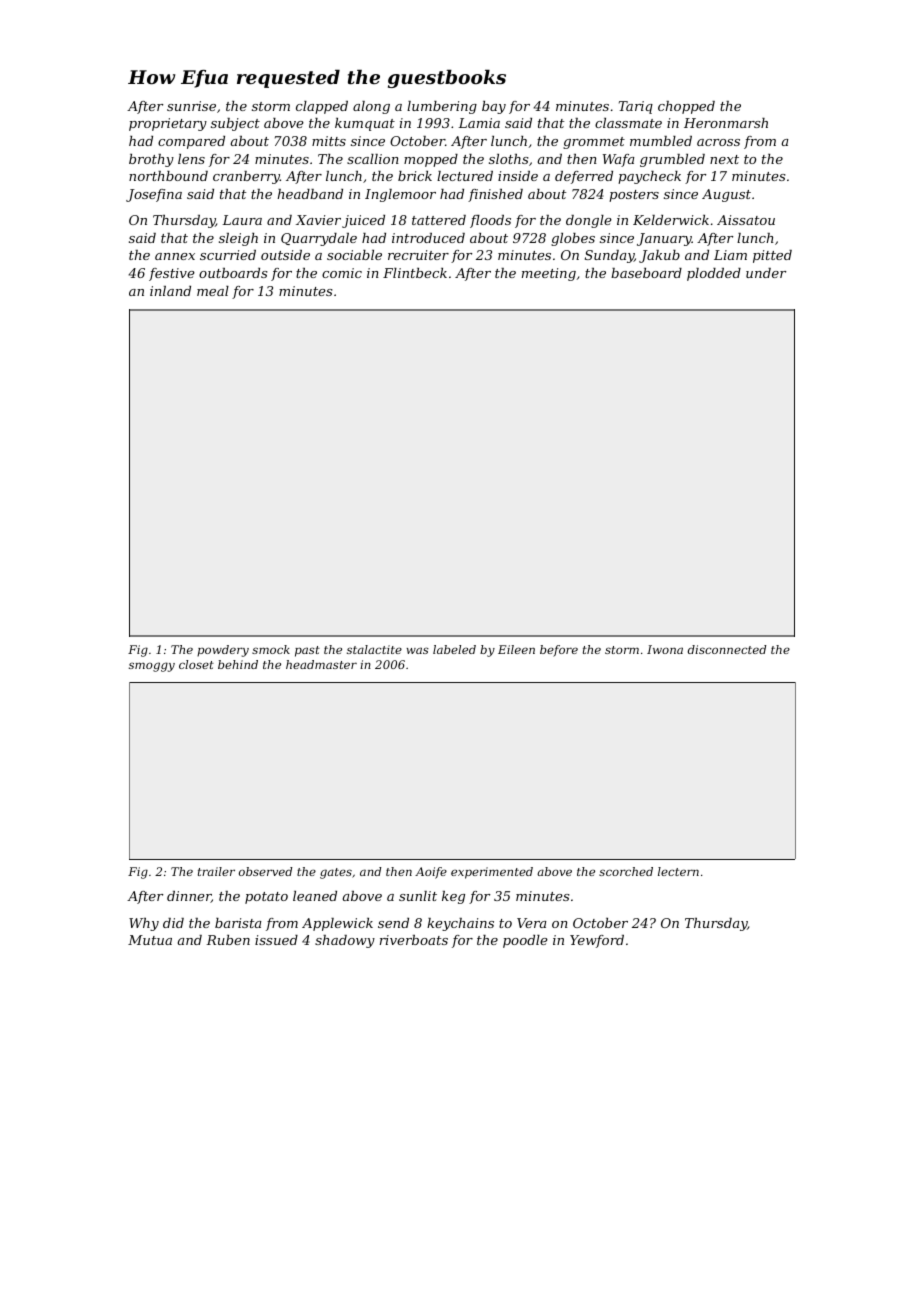  What do you see at coordinates (494, 107) in the document?
I see `bay` at bounding box center [494, 107].
